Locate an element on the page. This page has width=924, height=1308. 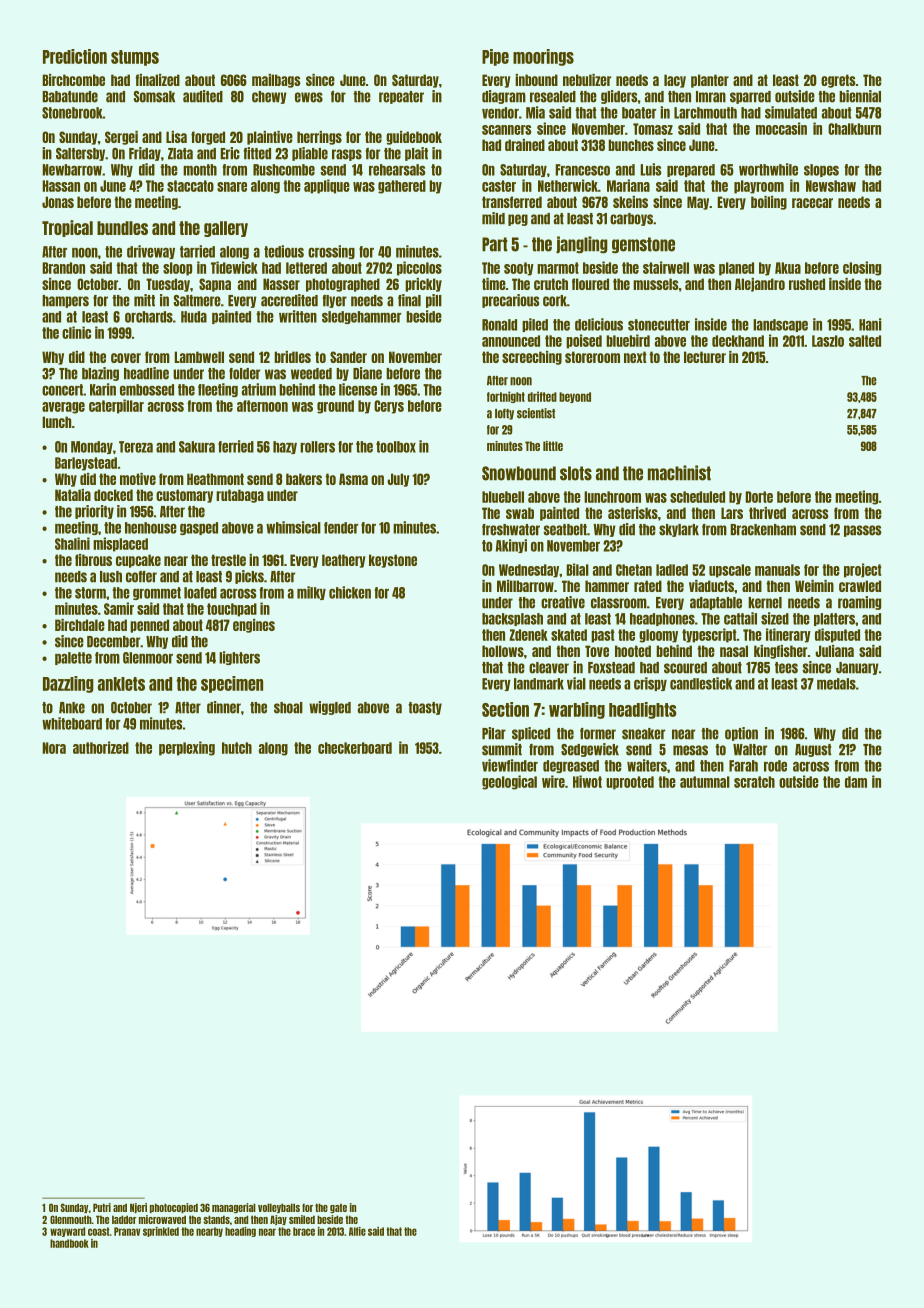
creative is located at coordinates (563, 602).
